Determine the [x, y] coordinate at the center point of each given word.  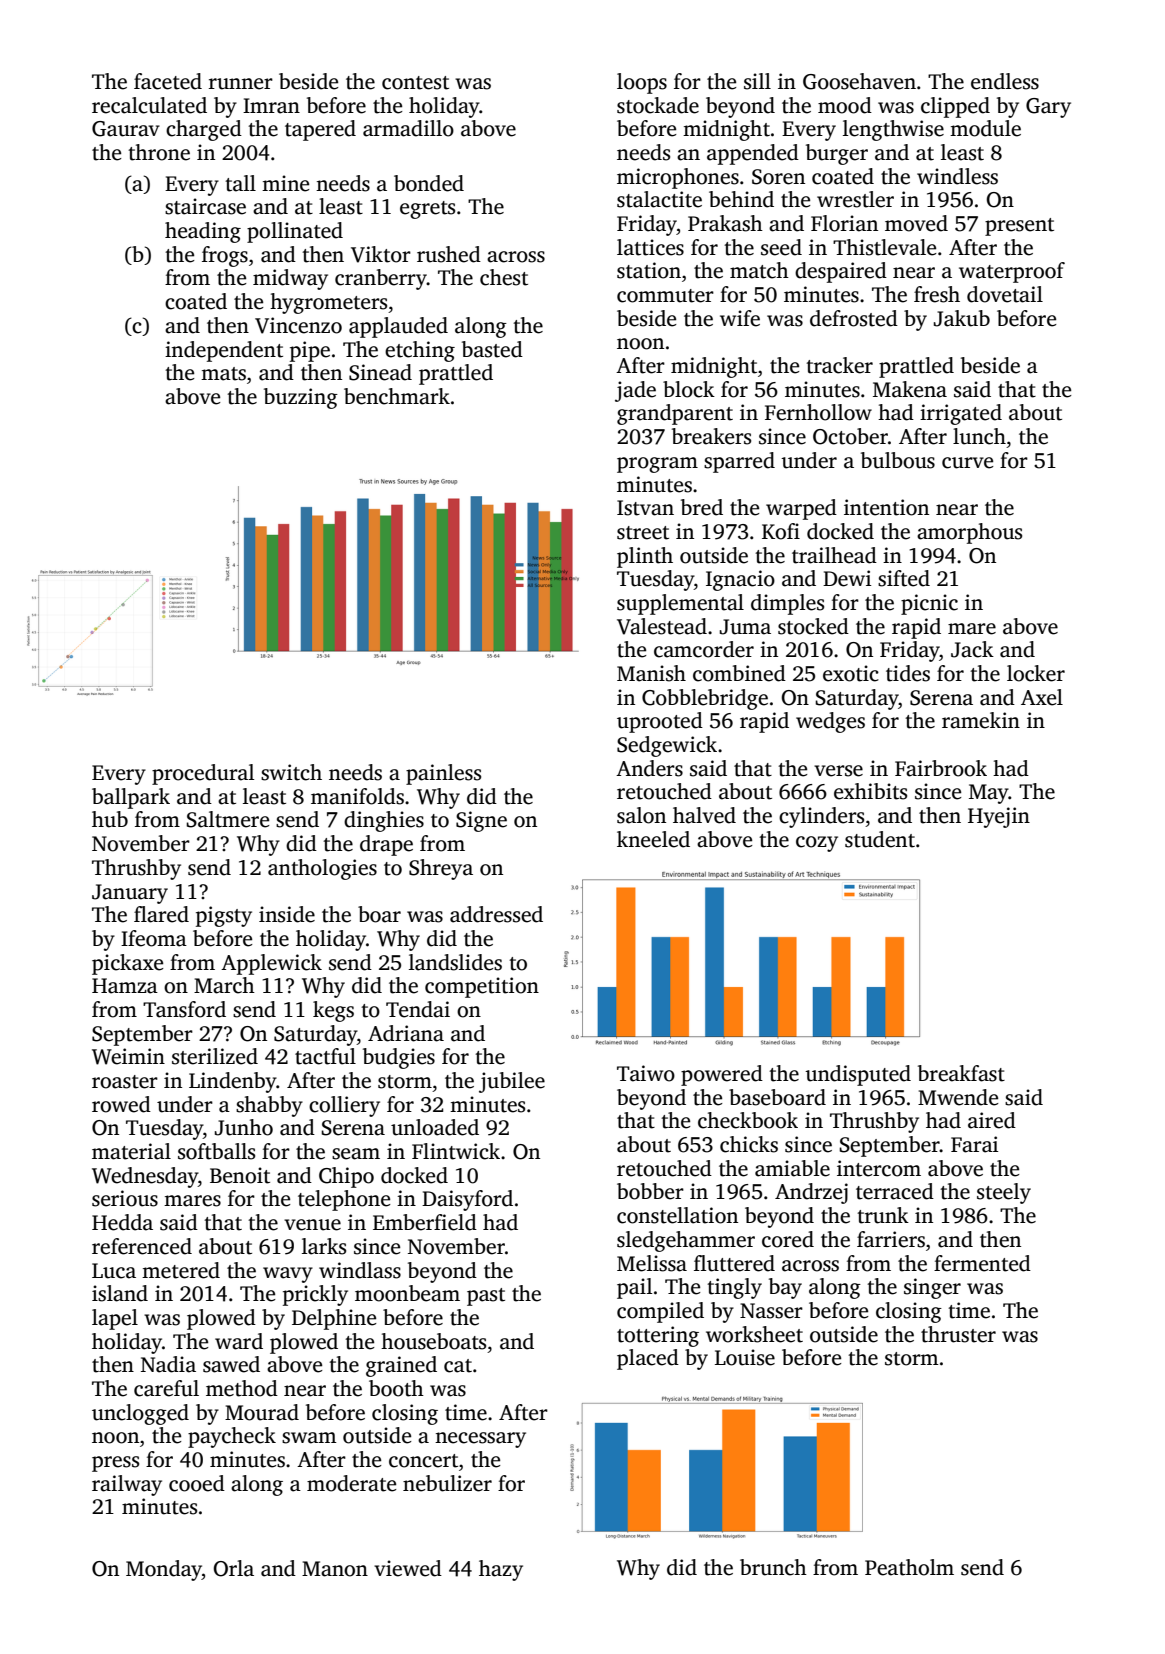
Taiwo [646, 1073]
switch [291, 772]
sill [757, 81]
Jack [972, 649]
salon [641, 815]
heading [203, 232]
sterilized [215, 1056]
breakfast [961, 1073]
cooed [197, 1483]
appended [753, 154]
